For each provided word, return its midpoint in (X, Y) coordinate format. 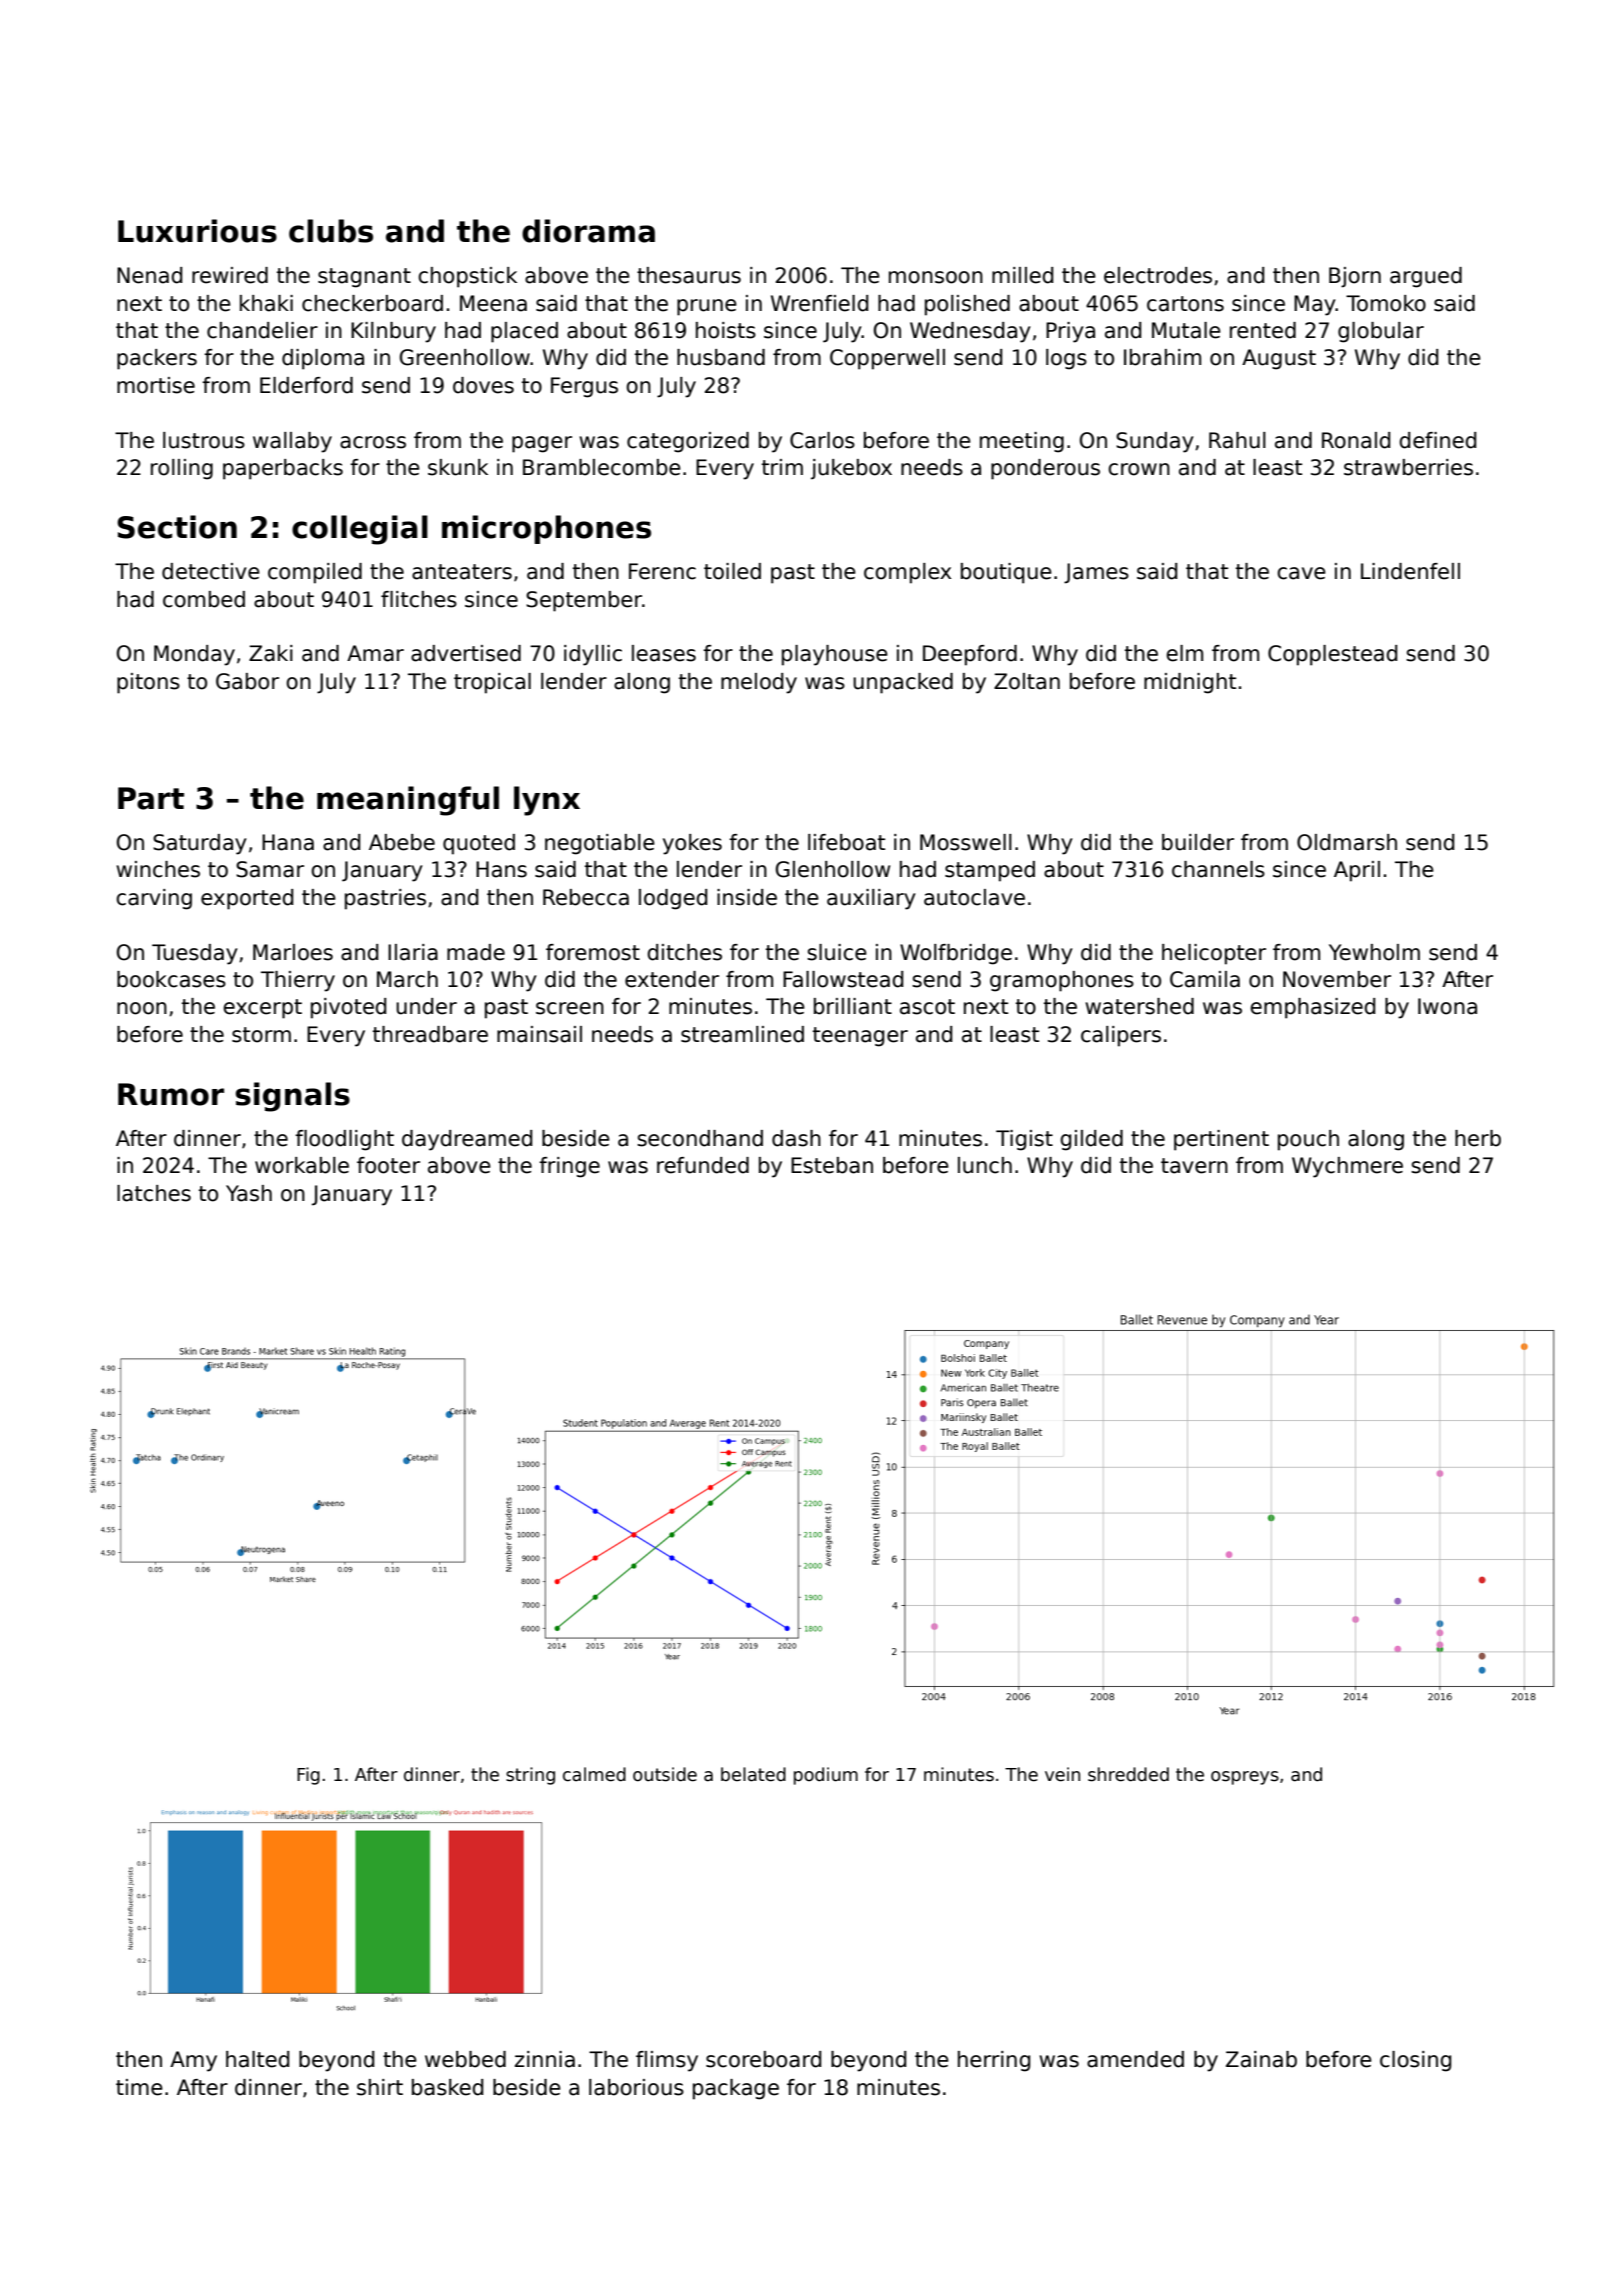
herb (1478, 1138)
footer (388, 1165)
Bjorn (1355, 277)
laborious (636, 2087)
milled (1022, 275)
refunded (703, 1165)
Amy (193, 2061)
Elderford (306, 385)
